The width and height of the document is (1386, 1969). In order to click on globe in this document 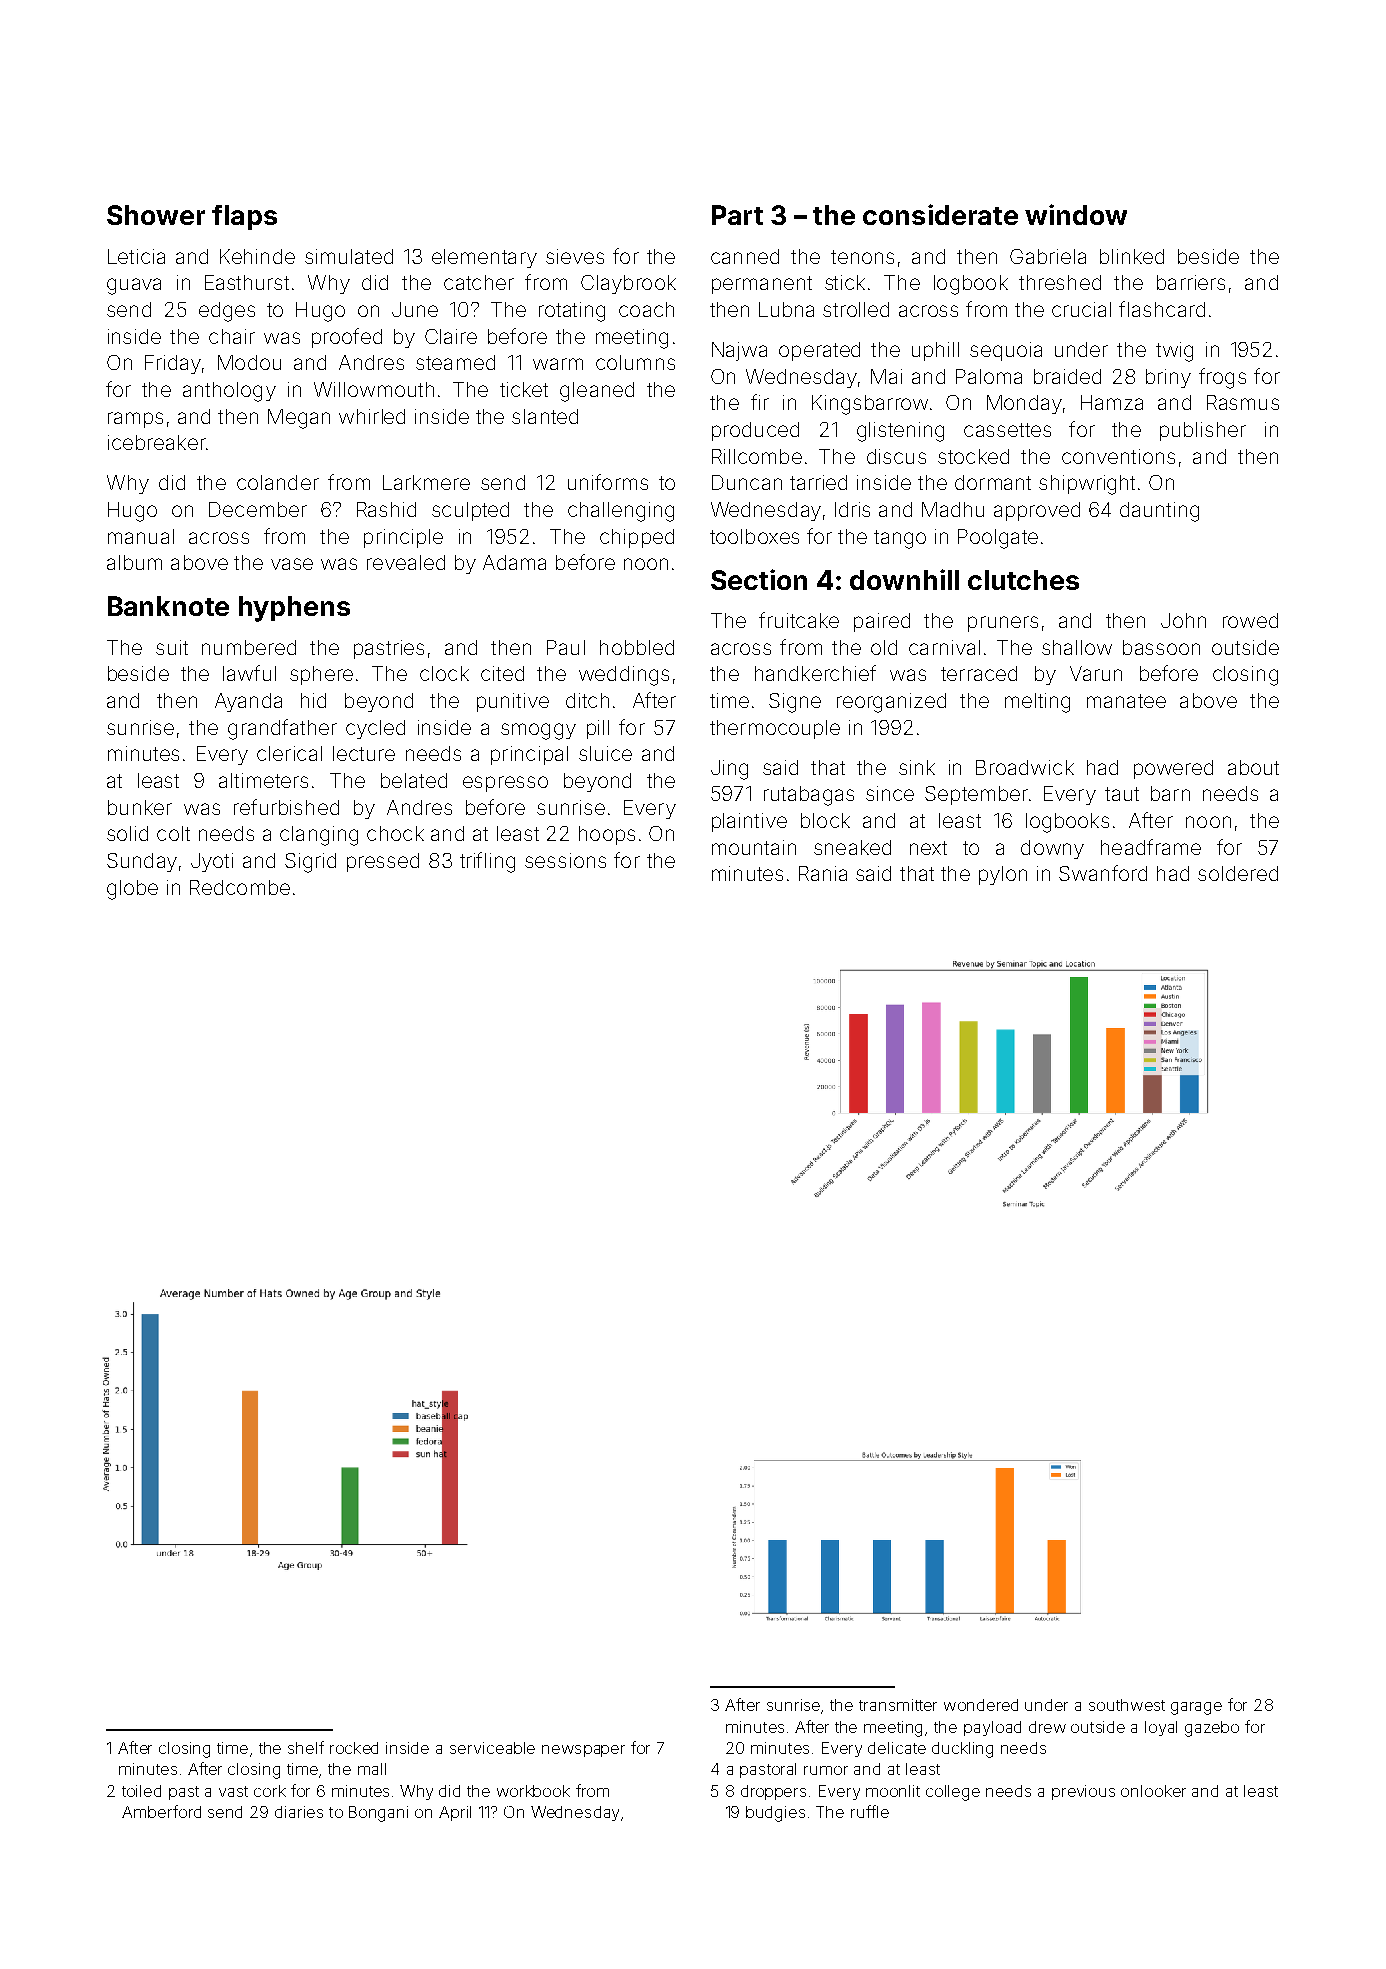, I will do `click(132, 890)`.
